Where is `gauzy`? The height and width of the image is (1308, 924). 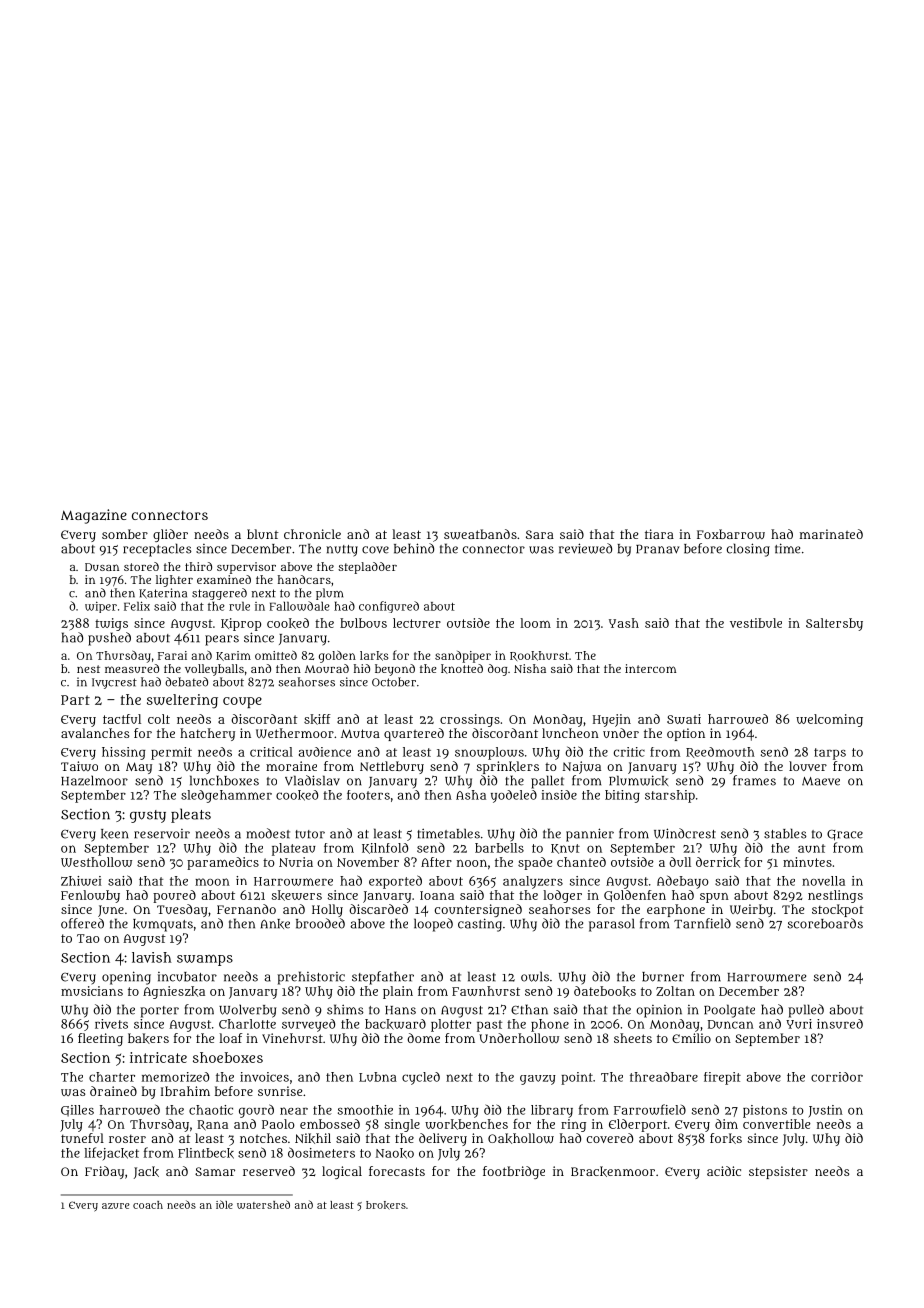
gauzy is located at coordinates (538, 1080).
